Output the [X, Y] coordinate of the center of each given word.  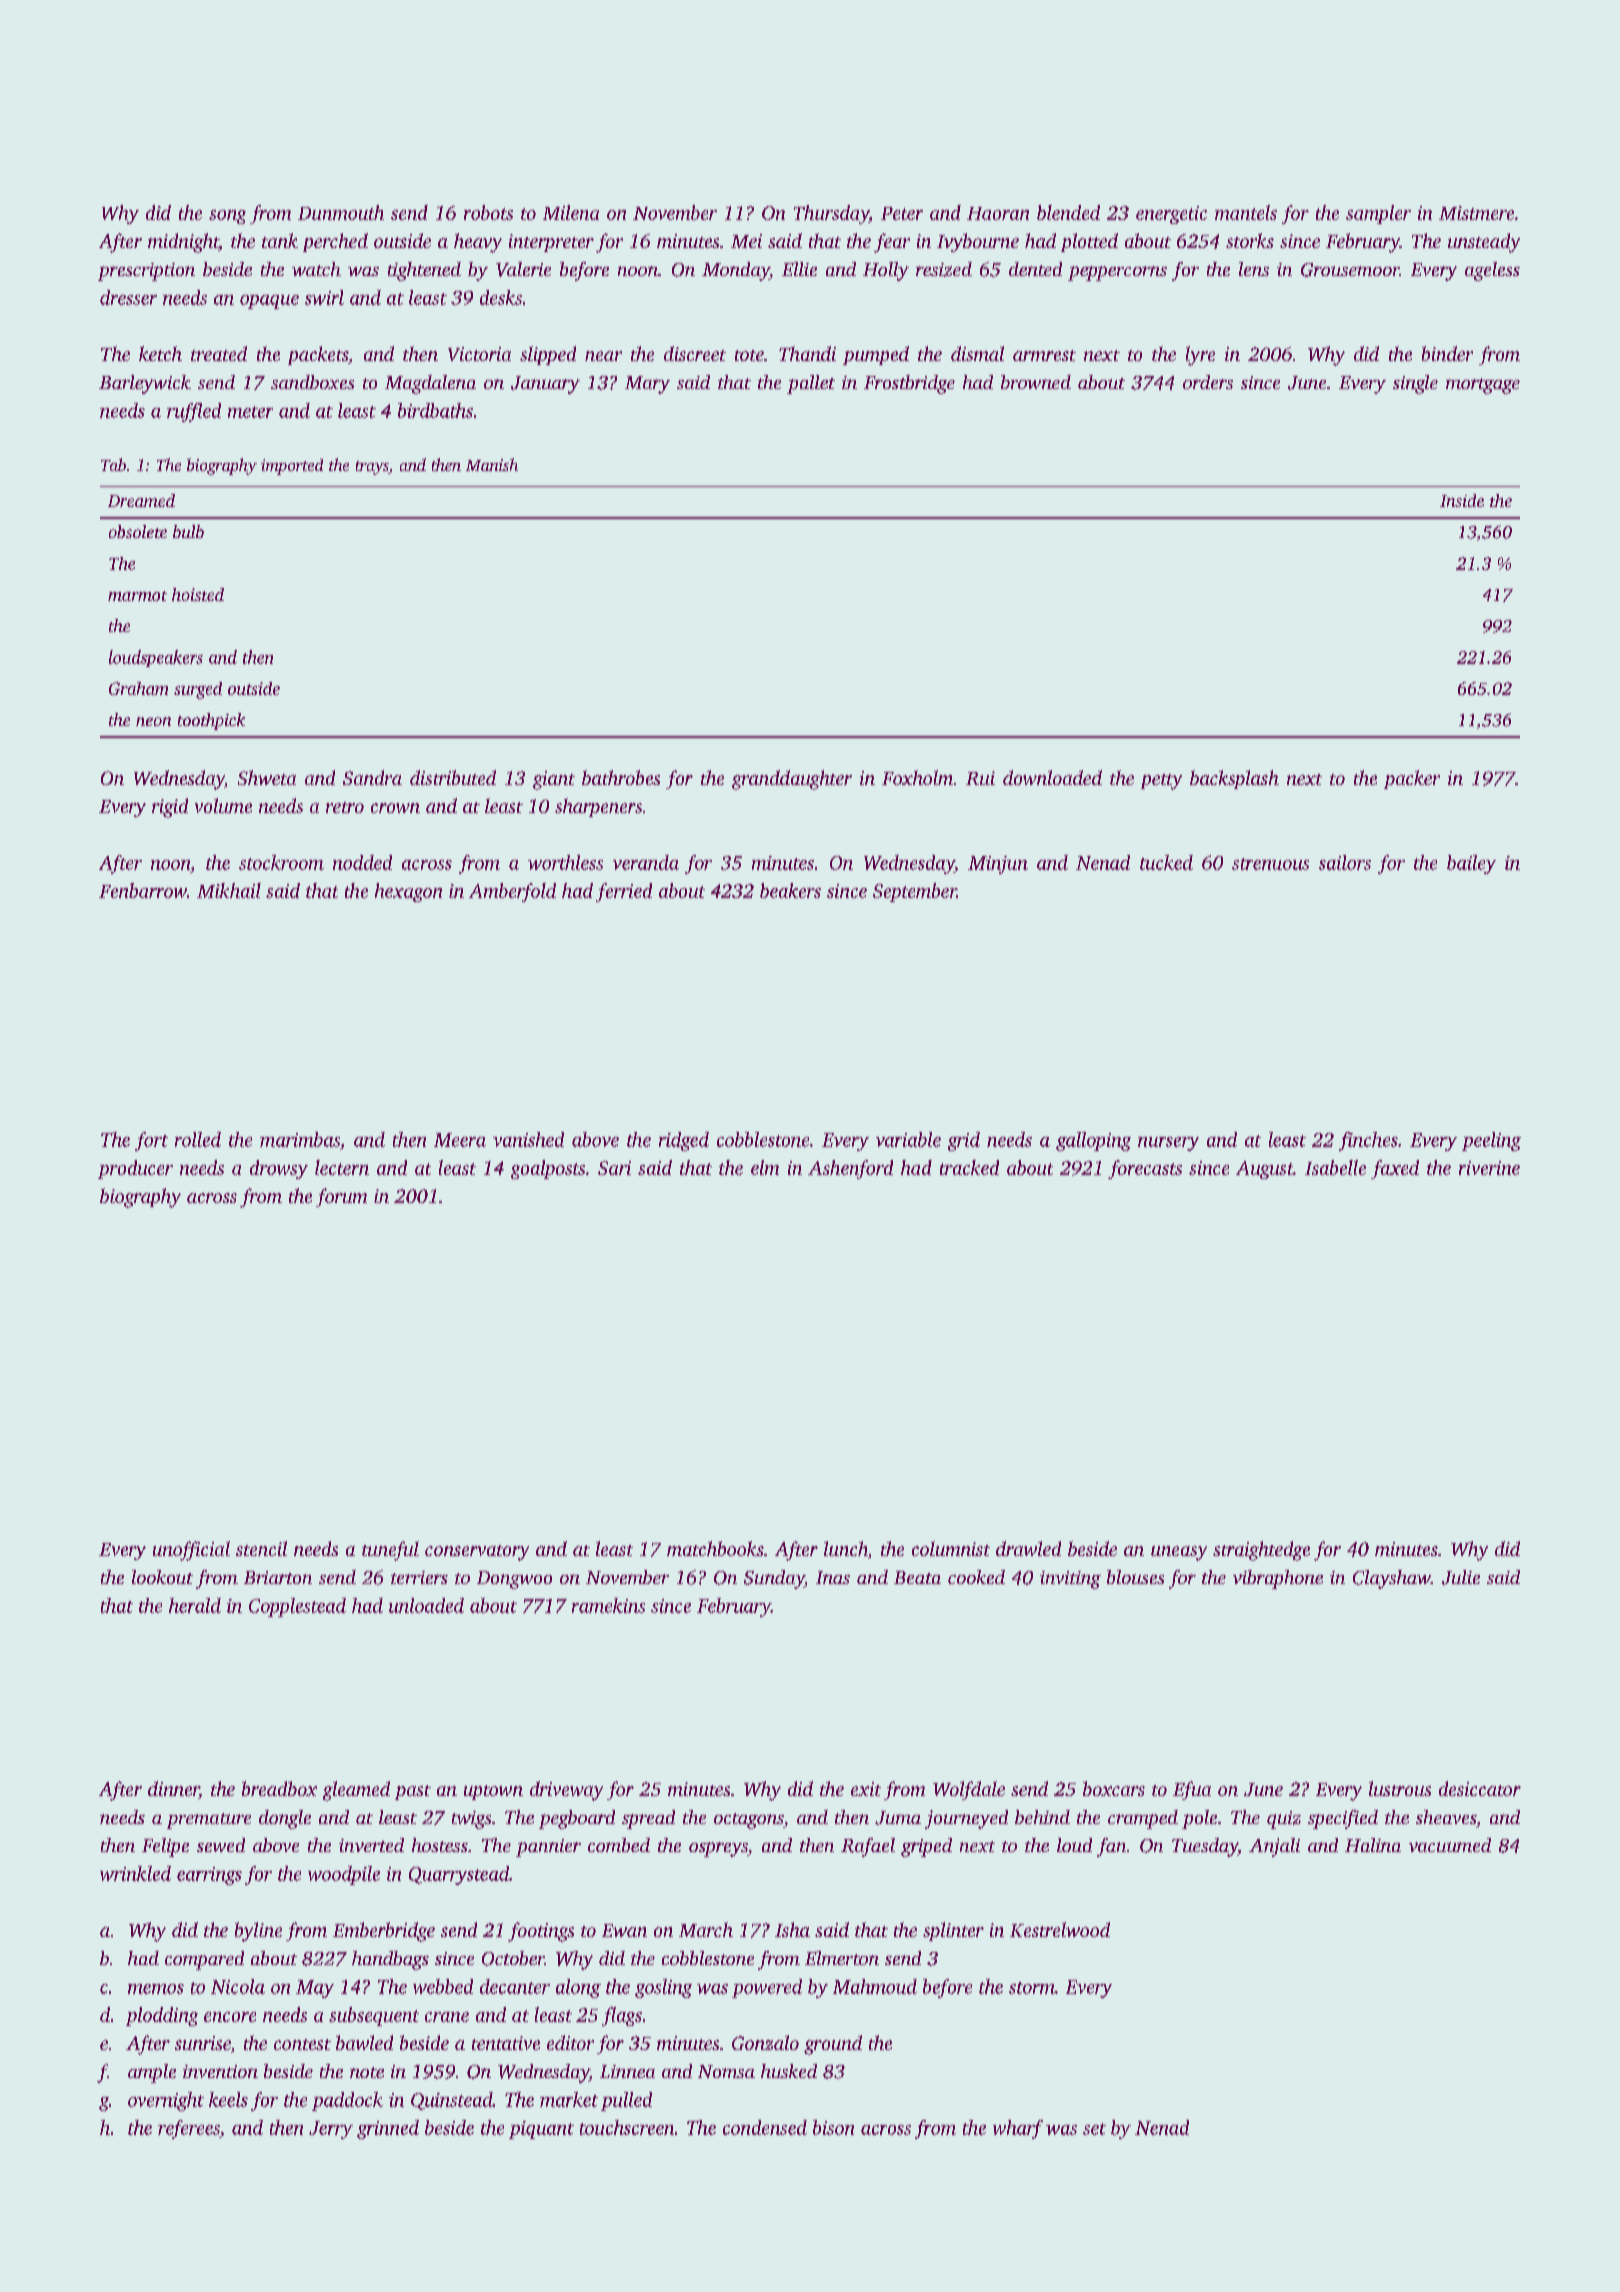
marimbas [300, 1139]
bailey [1471, 864]
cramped [1143, 1819]
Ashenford [850, 1169]
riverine [1489, 1168]
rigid [170, 808]
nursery [1168, 1144]
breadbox [279, 1788]
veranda [646, 862]
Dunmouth [341, 212]
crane [447, 2017]
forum [341, 1197]
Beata [917, 1577]
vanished [528, 1139]
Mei [746, 241]
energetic [1171, 215]
